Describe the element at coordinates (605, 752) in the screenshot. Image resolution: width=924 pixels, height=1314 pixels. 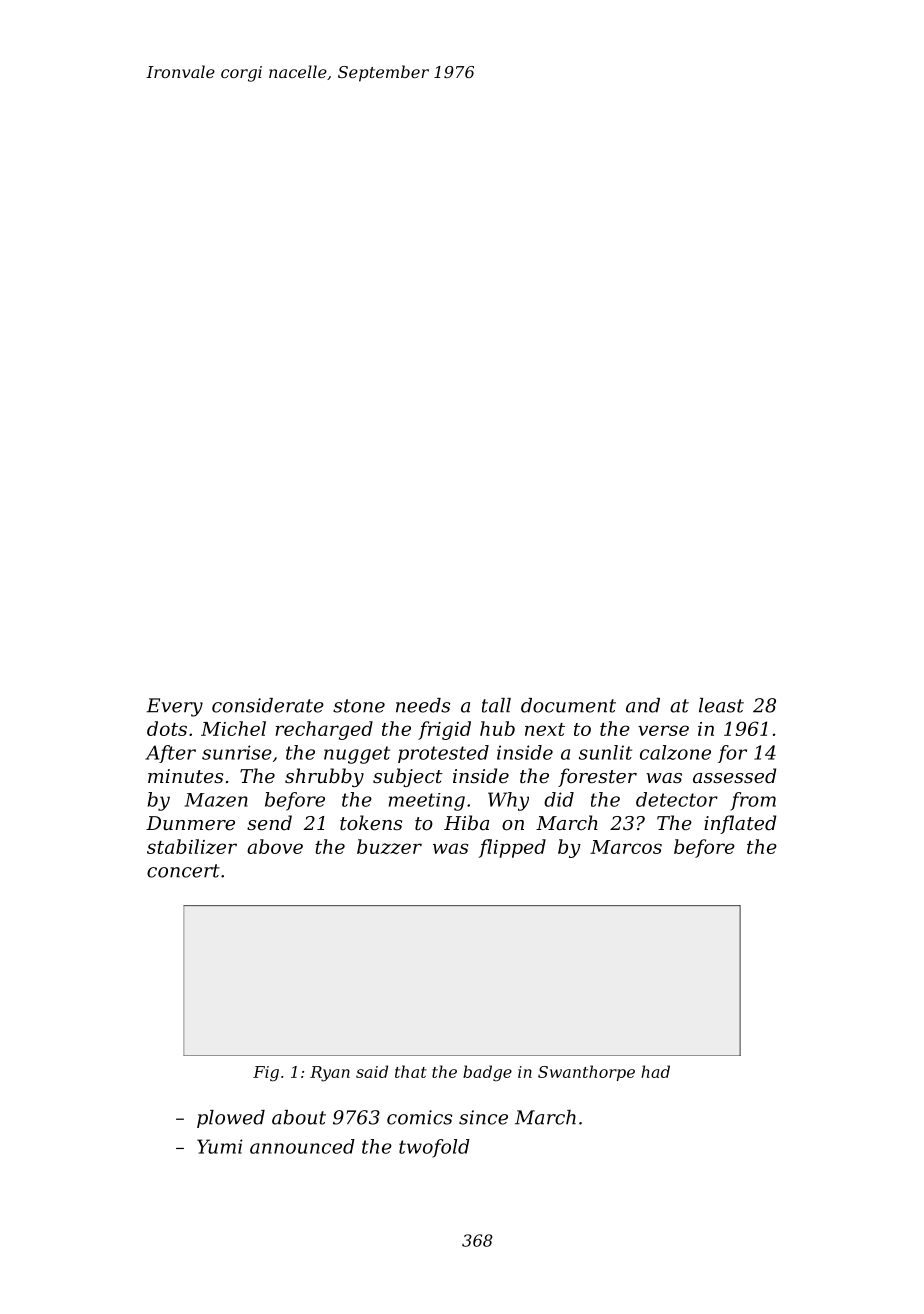
I see `sunlit` at that location.
